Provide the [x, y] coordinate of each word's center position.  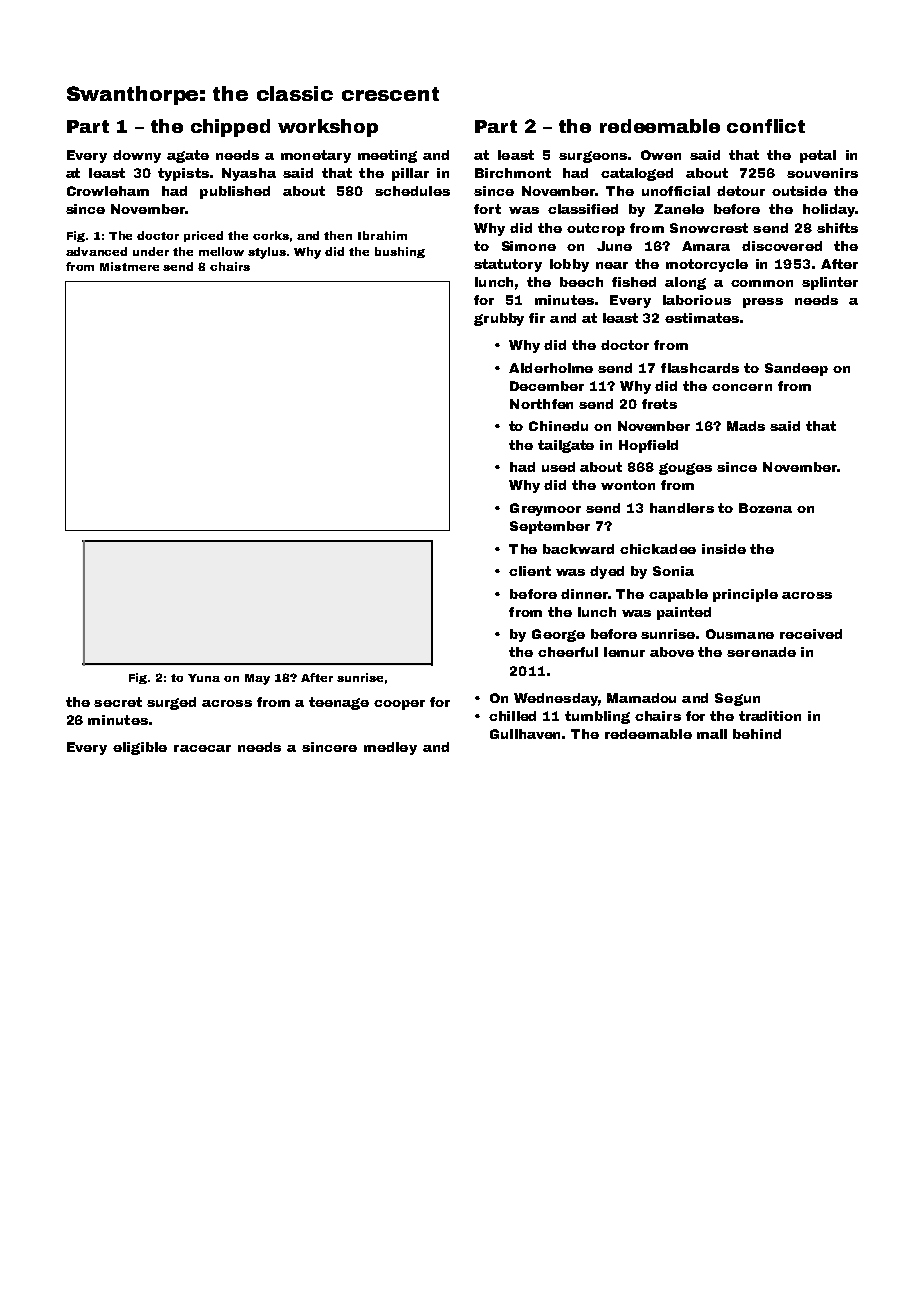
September [550, 527]
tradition [770, 716]
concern [742, 387]
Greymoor [545, 509]
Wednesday [556, 699]
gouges [685, 469]
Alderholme [551, 368]
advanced [96, 251]
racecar [202, 748]
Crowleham [108, 191]
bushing [400, 252]
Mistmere [129, 266]
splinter [830, 283]
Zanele [679, 209]
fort [487, 209]
